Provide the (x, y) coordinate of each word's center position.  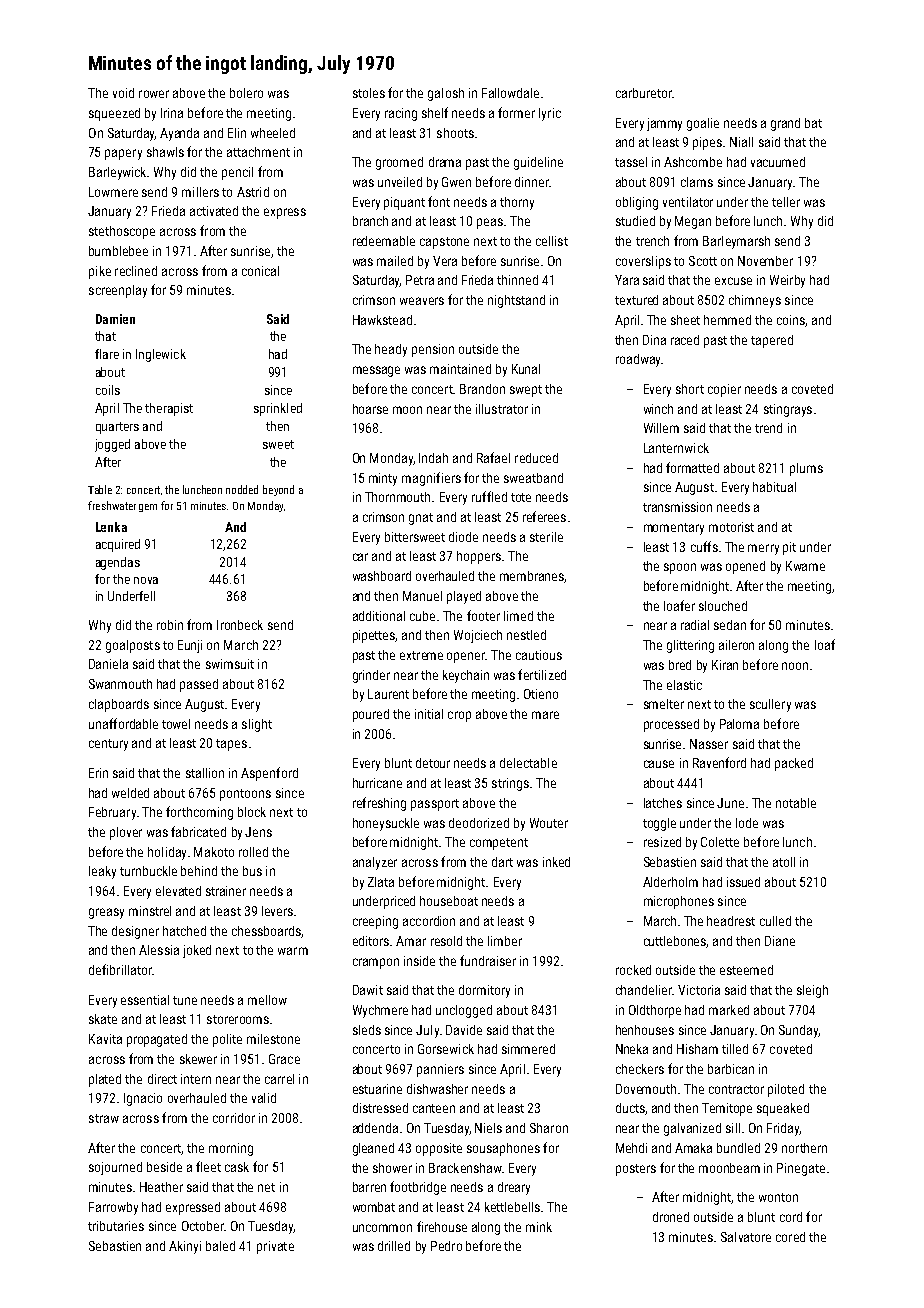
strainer (226, 891)
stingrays (788, 410)
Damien (115, 319)
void (123, 93)
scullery (770, 705)
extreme (421, 655)
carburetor (644, 93)
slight (257, 725)
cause (659, 764)
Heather (161, 1187)
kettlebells (512, 1207)
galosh (446, 94)
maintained (460, 369)
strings (510, 784)
